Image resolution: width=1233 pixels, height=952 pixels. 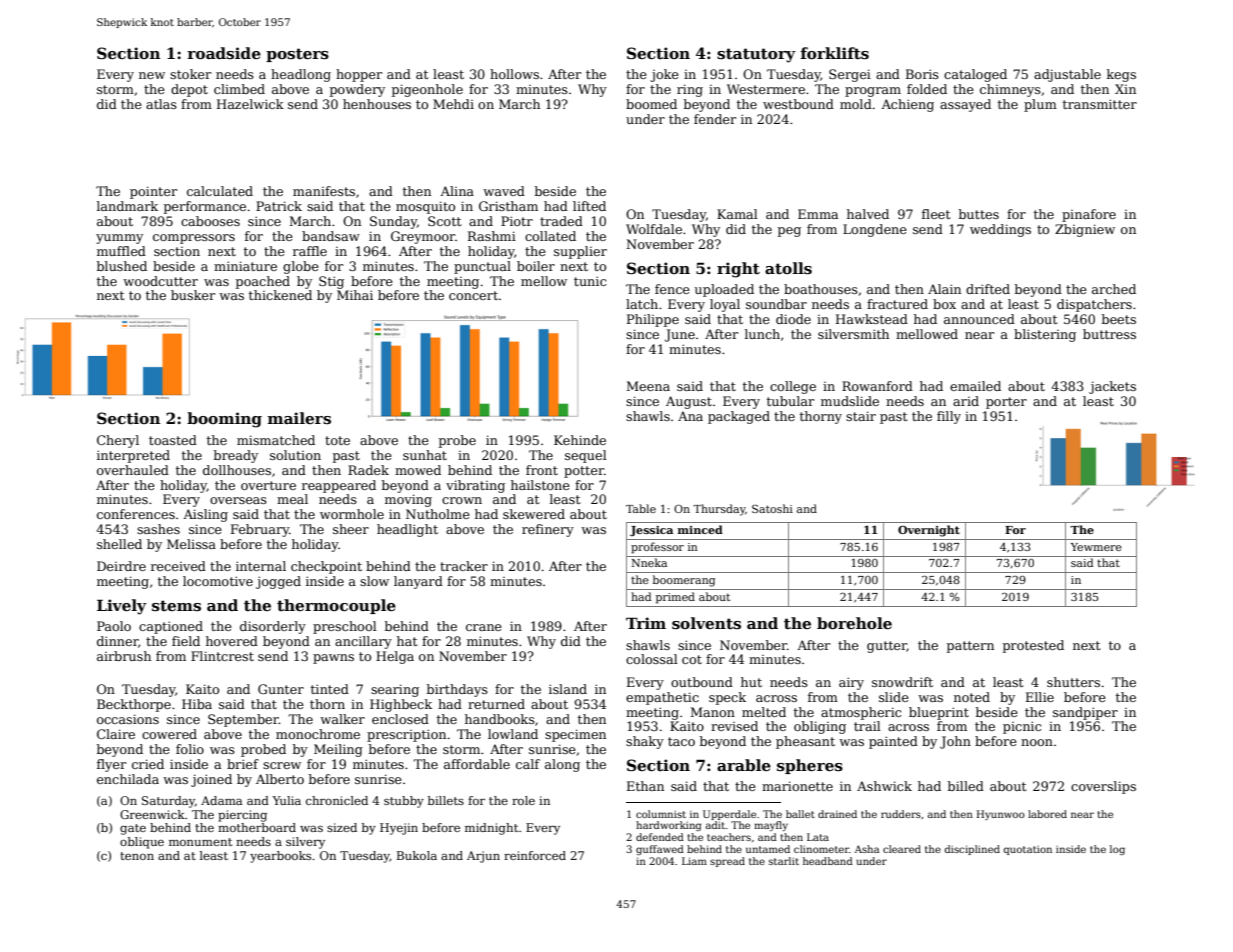 I want to click on skewered, so click(x=534, y=514).
